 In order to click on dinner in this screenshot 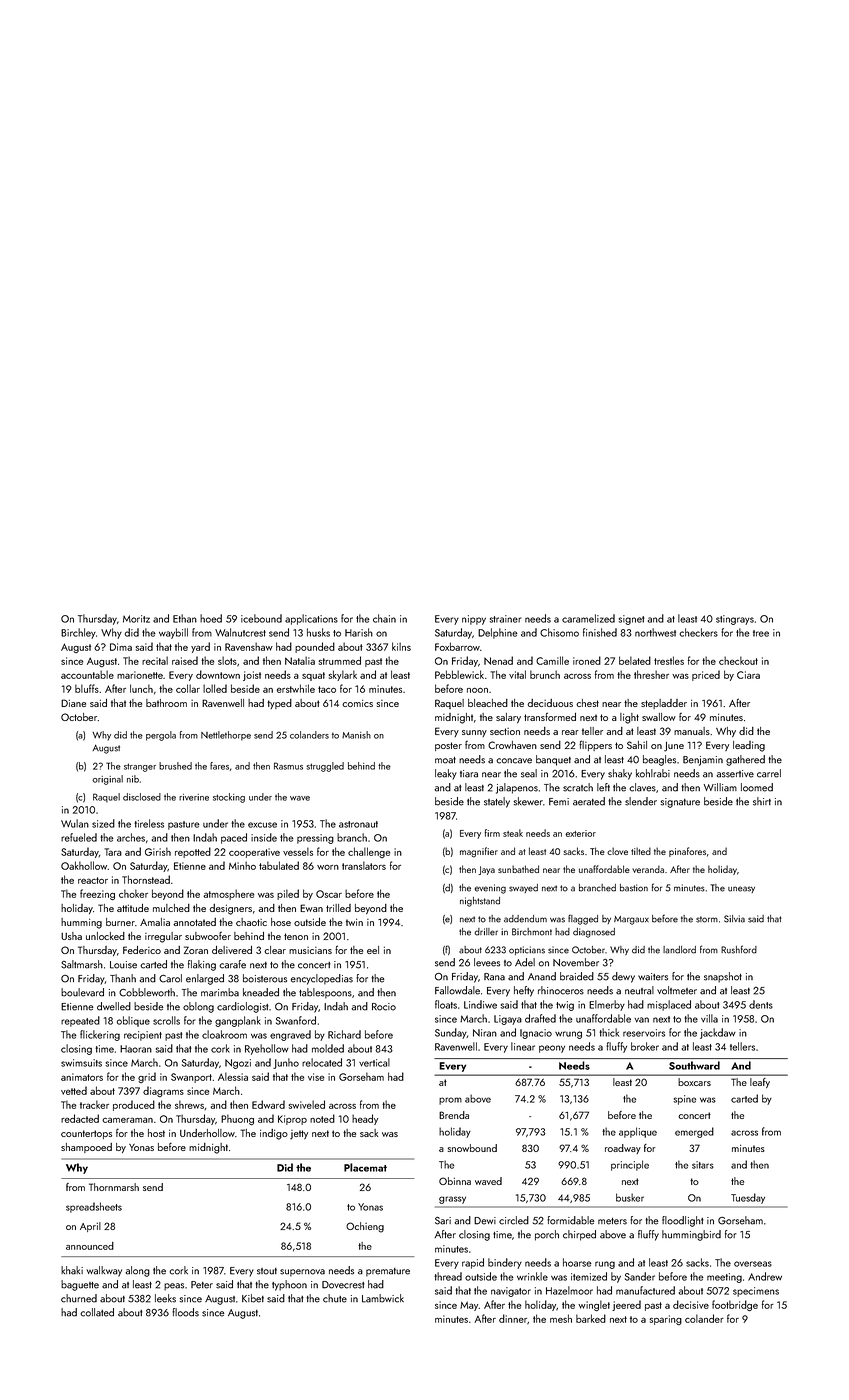, I will do `click(513, 1319)`.
